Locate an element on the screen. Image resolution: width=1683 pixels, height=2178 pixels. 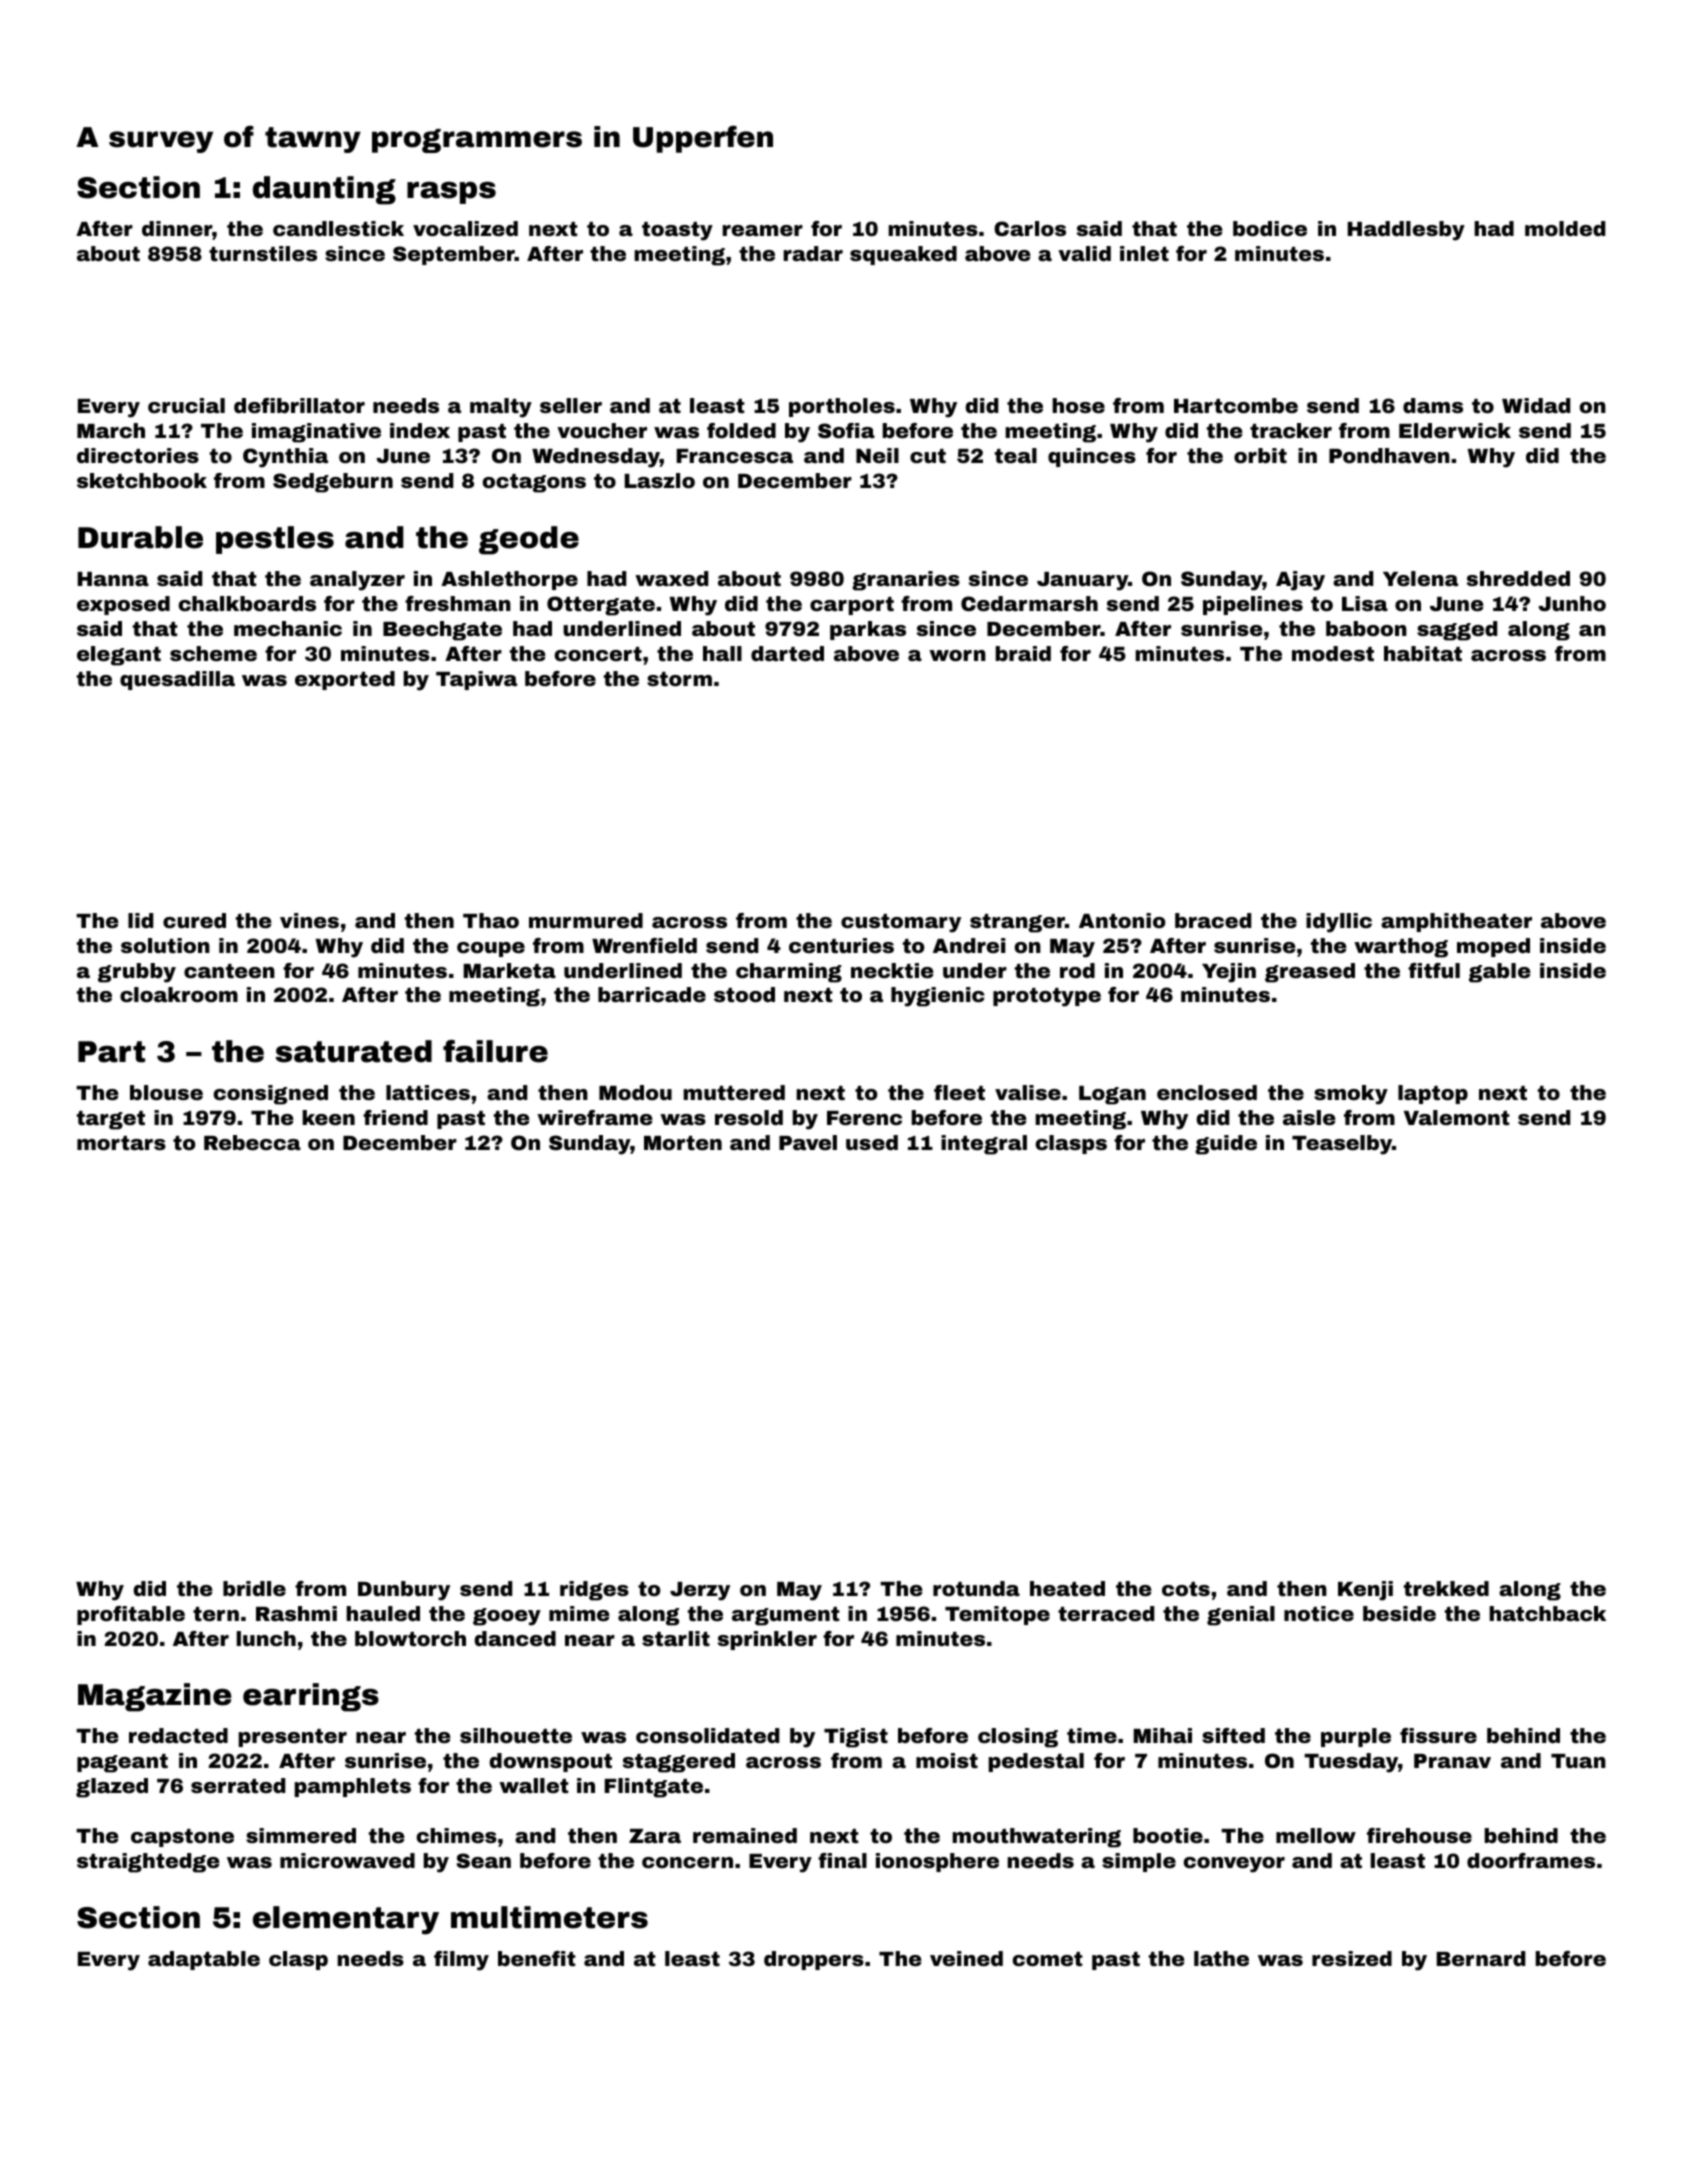
friend is located at coordinates (395, 1117).
